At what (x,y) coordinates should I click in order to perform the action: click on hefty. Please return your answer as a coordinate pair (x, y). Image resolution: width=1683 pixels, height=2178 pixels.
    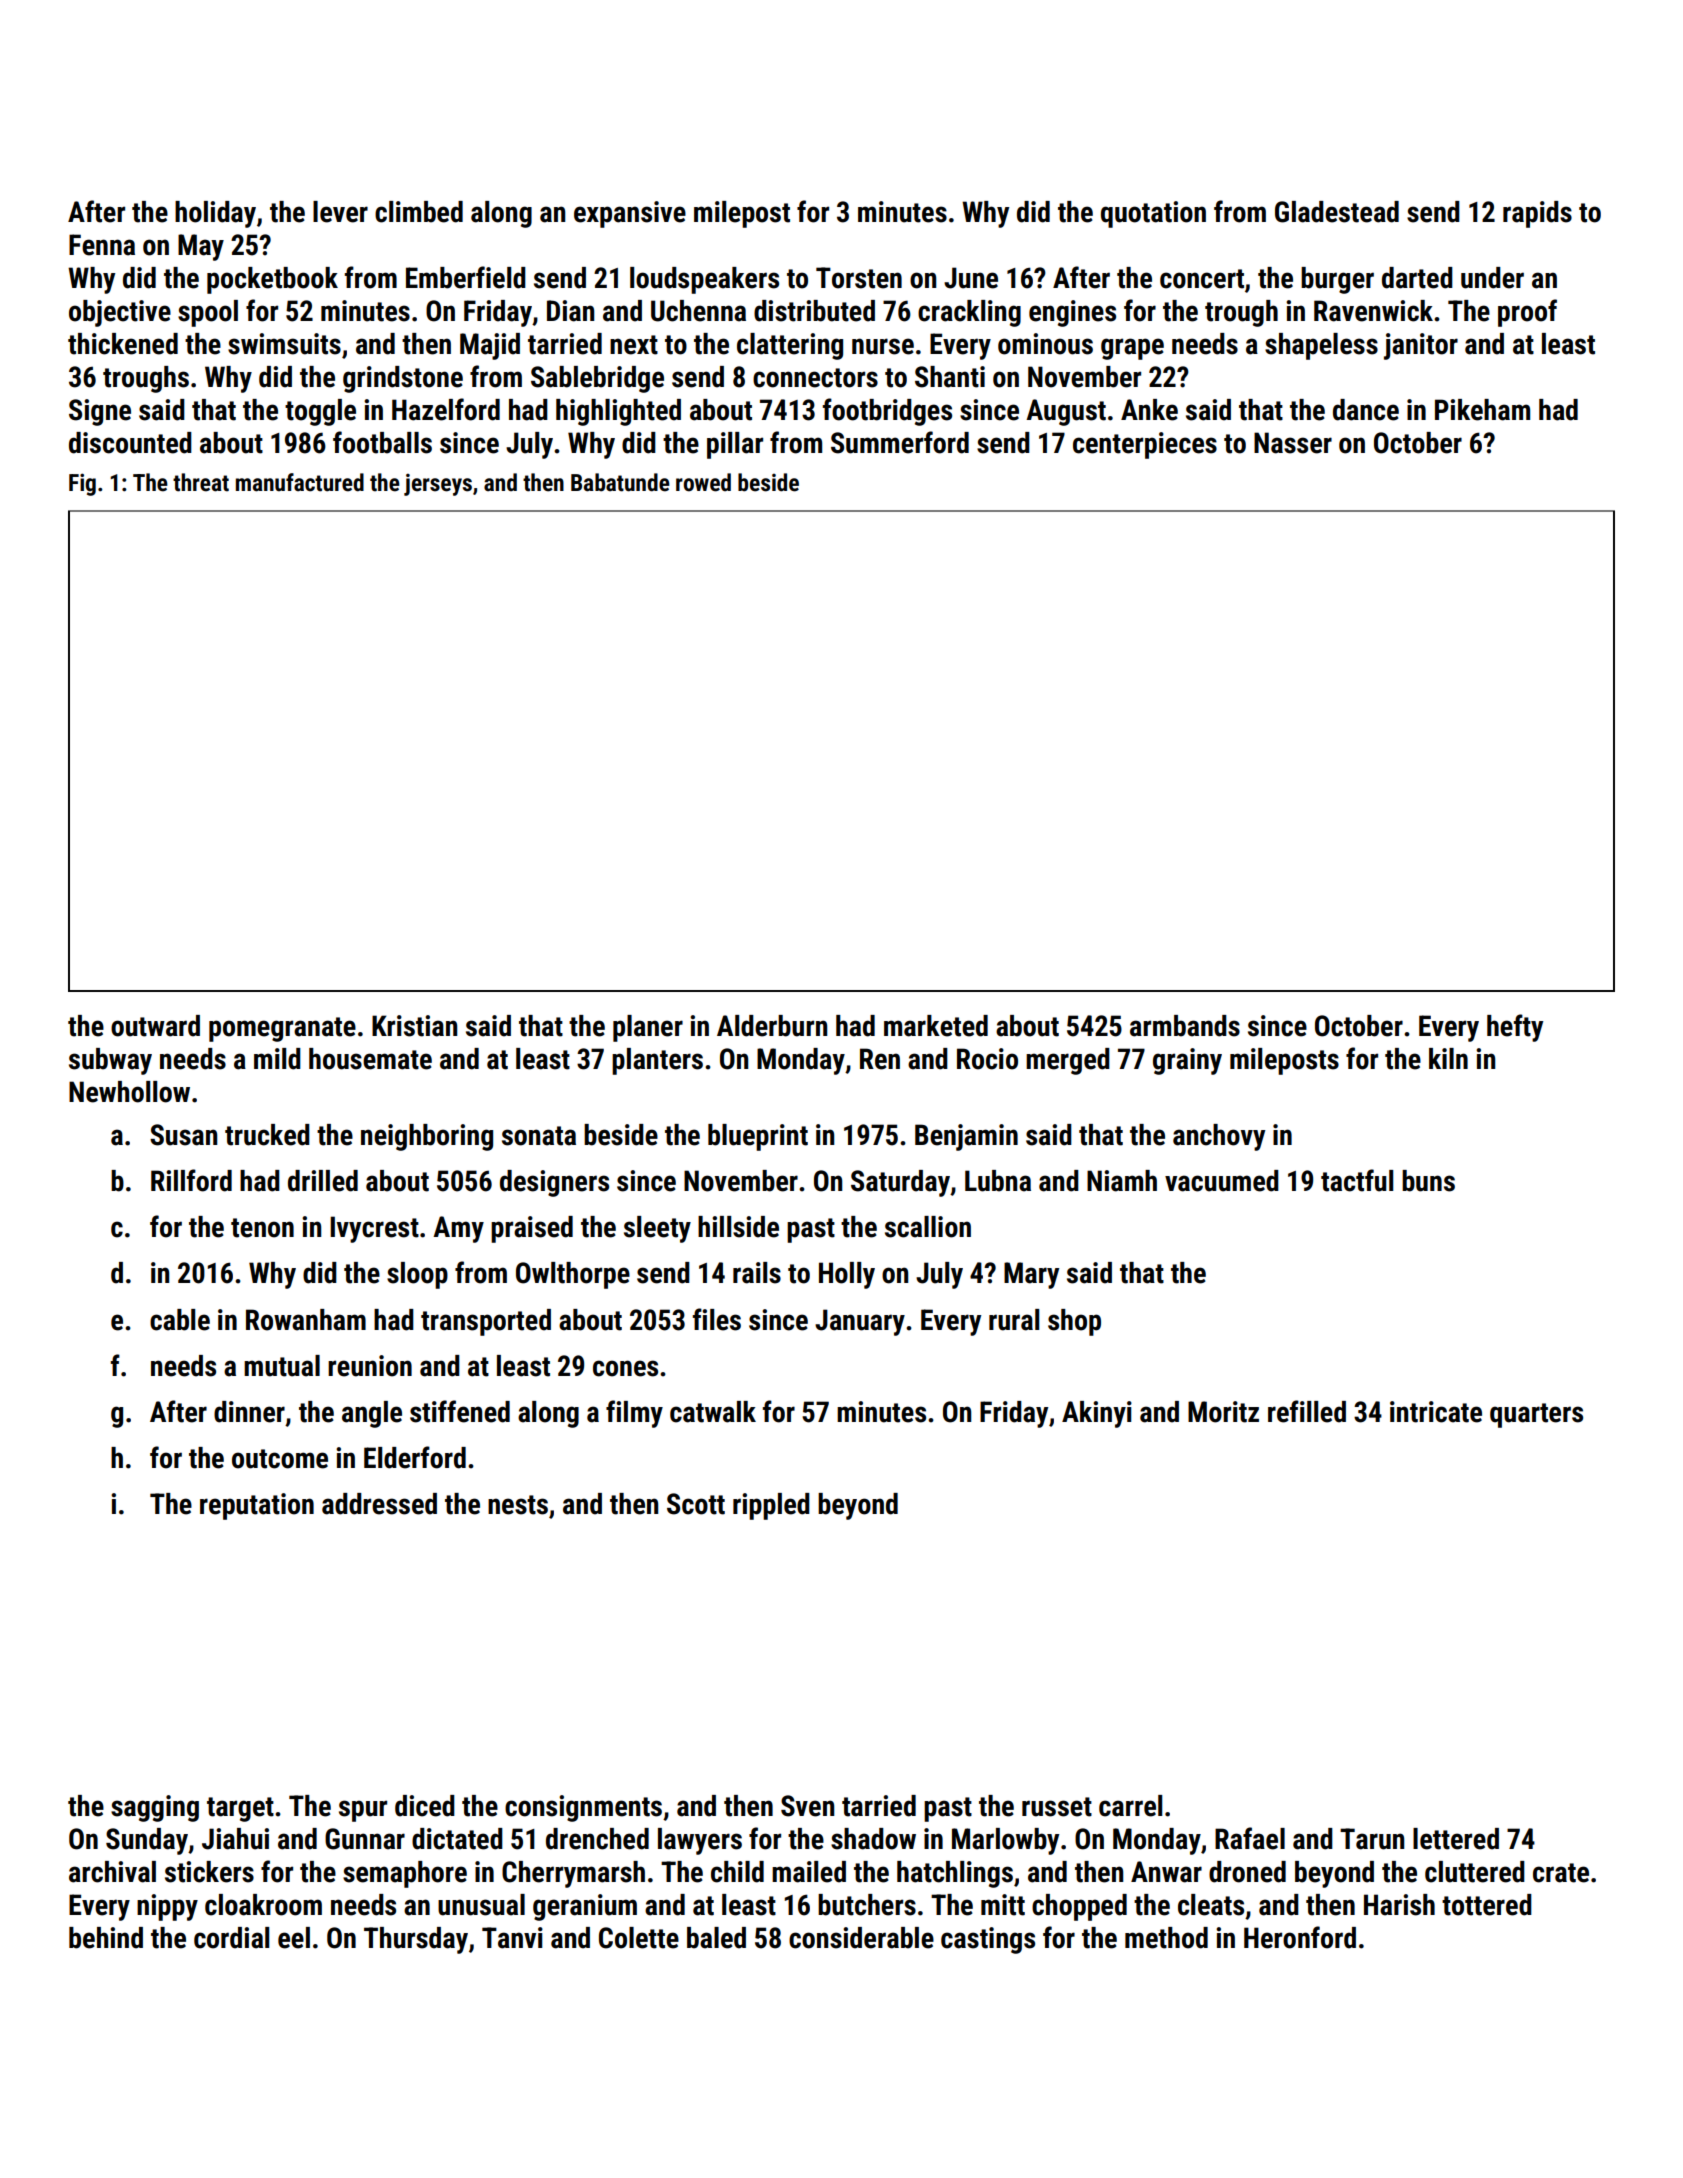
    Looking at the image, I should click on (1515, 1028).
